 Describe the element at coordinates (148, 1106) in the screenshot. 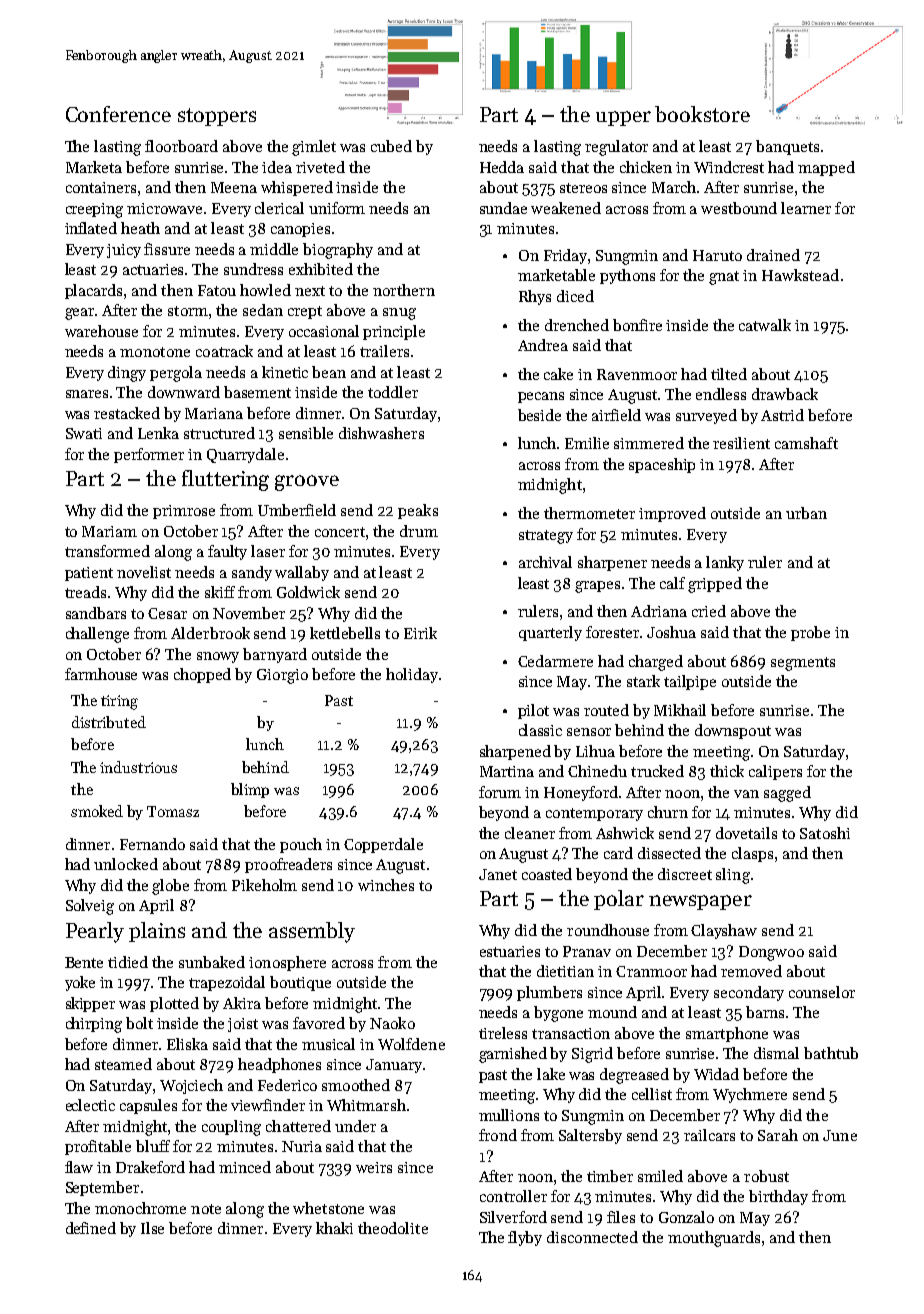

I see `capsules` at that location.
